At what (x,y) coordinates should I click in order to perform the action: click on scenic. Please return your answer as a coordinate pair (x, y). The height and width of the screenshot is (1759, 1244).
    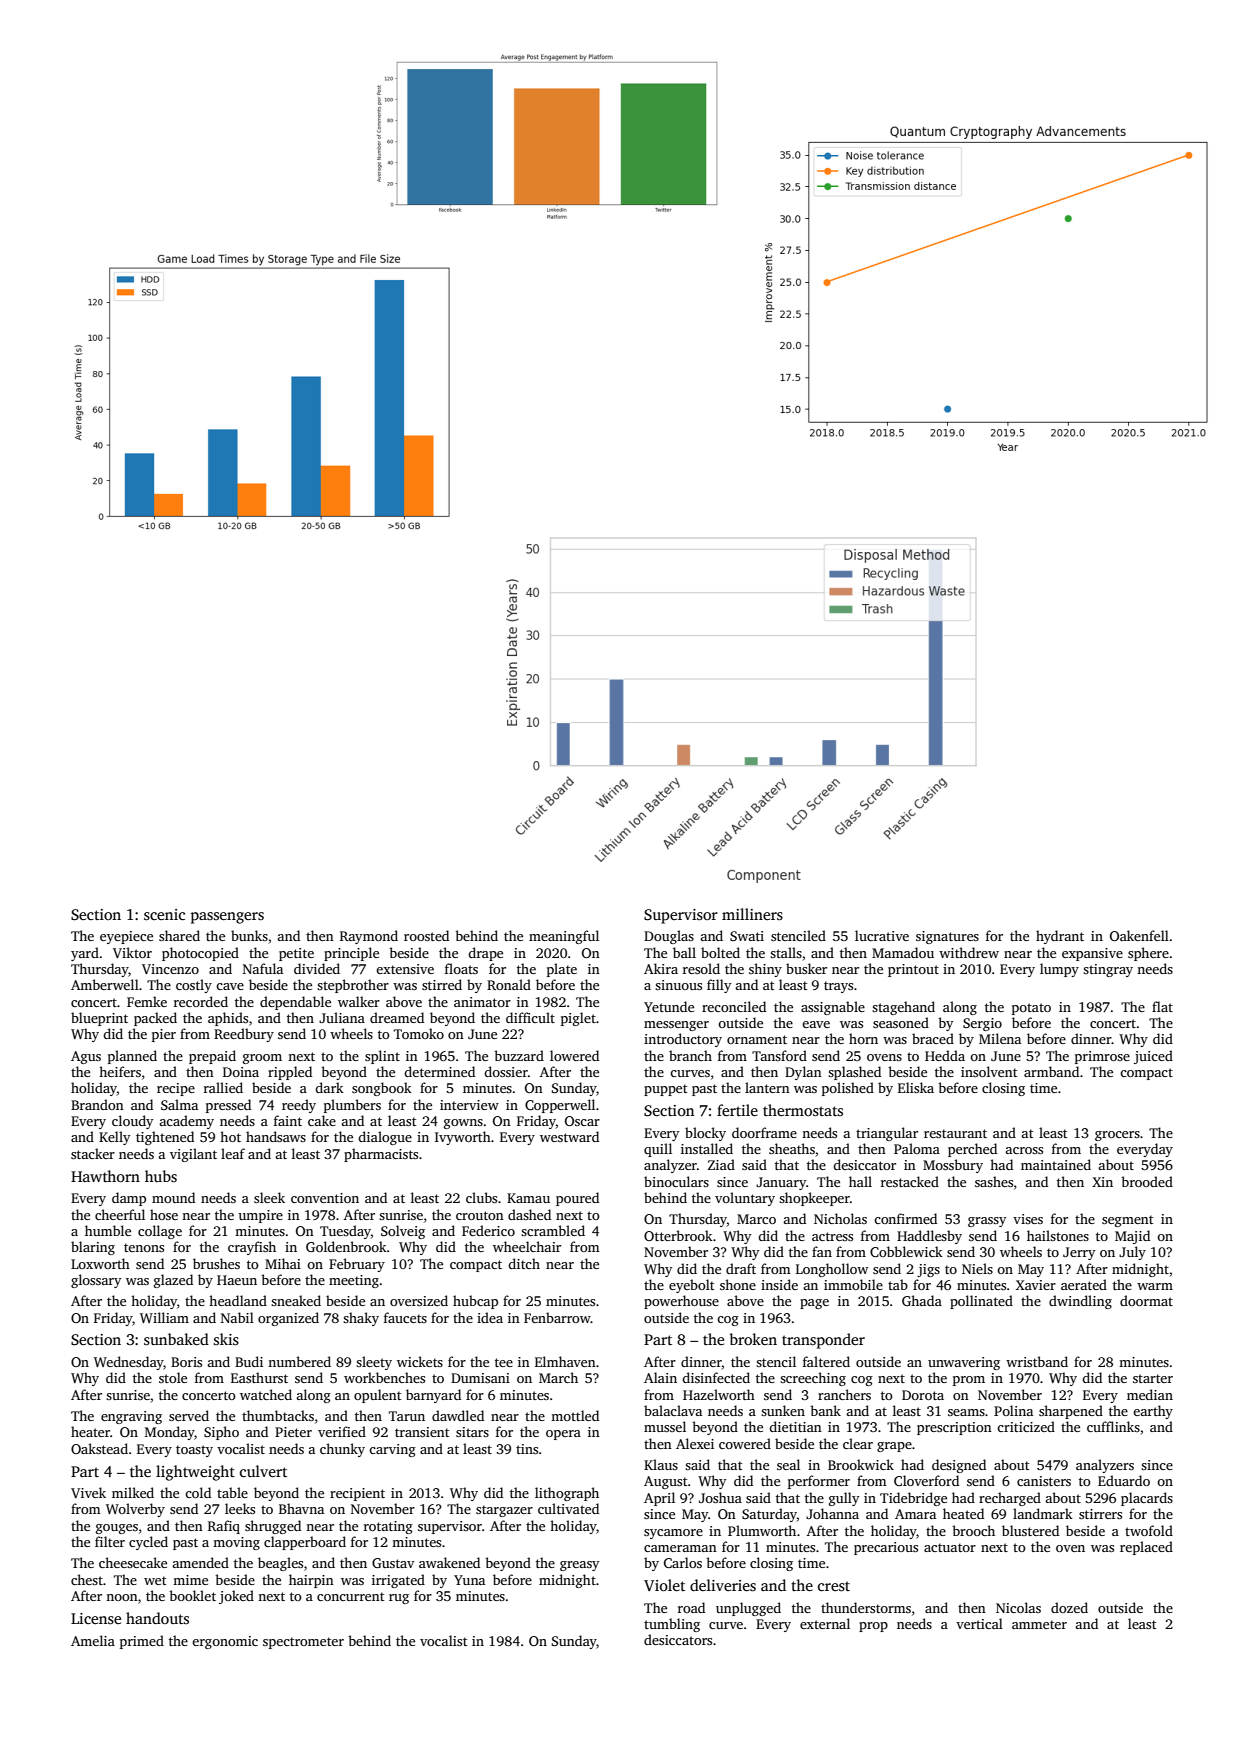
    Looking at the image, I should click on (164, 915).
